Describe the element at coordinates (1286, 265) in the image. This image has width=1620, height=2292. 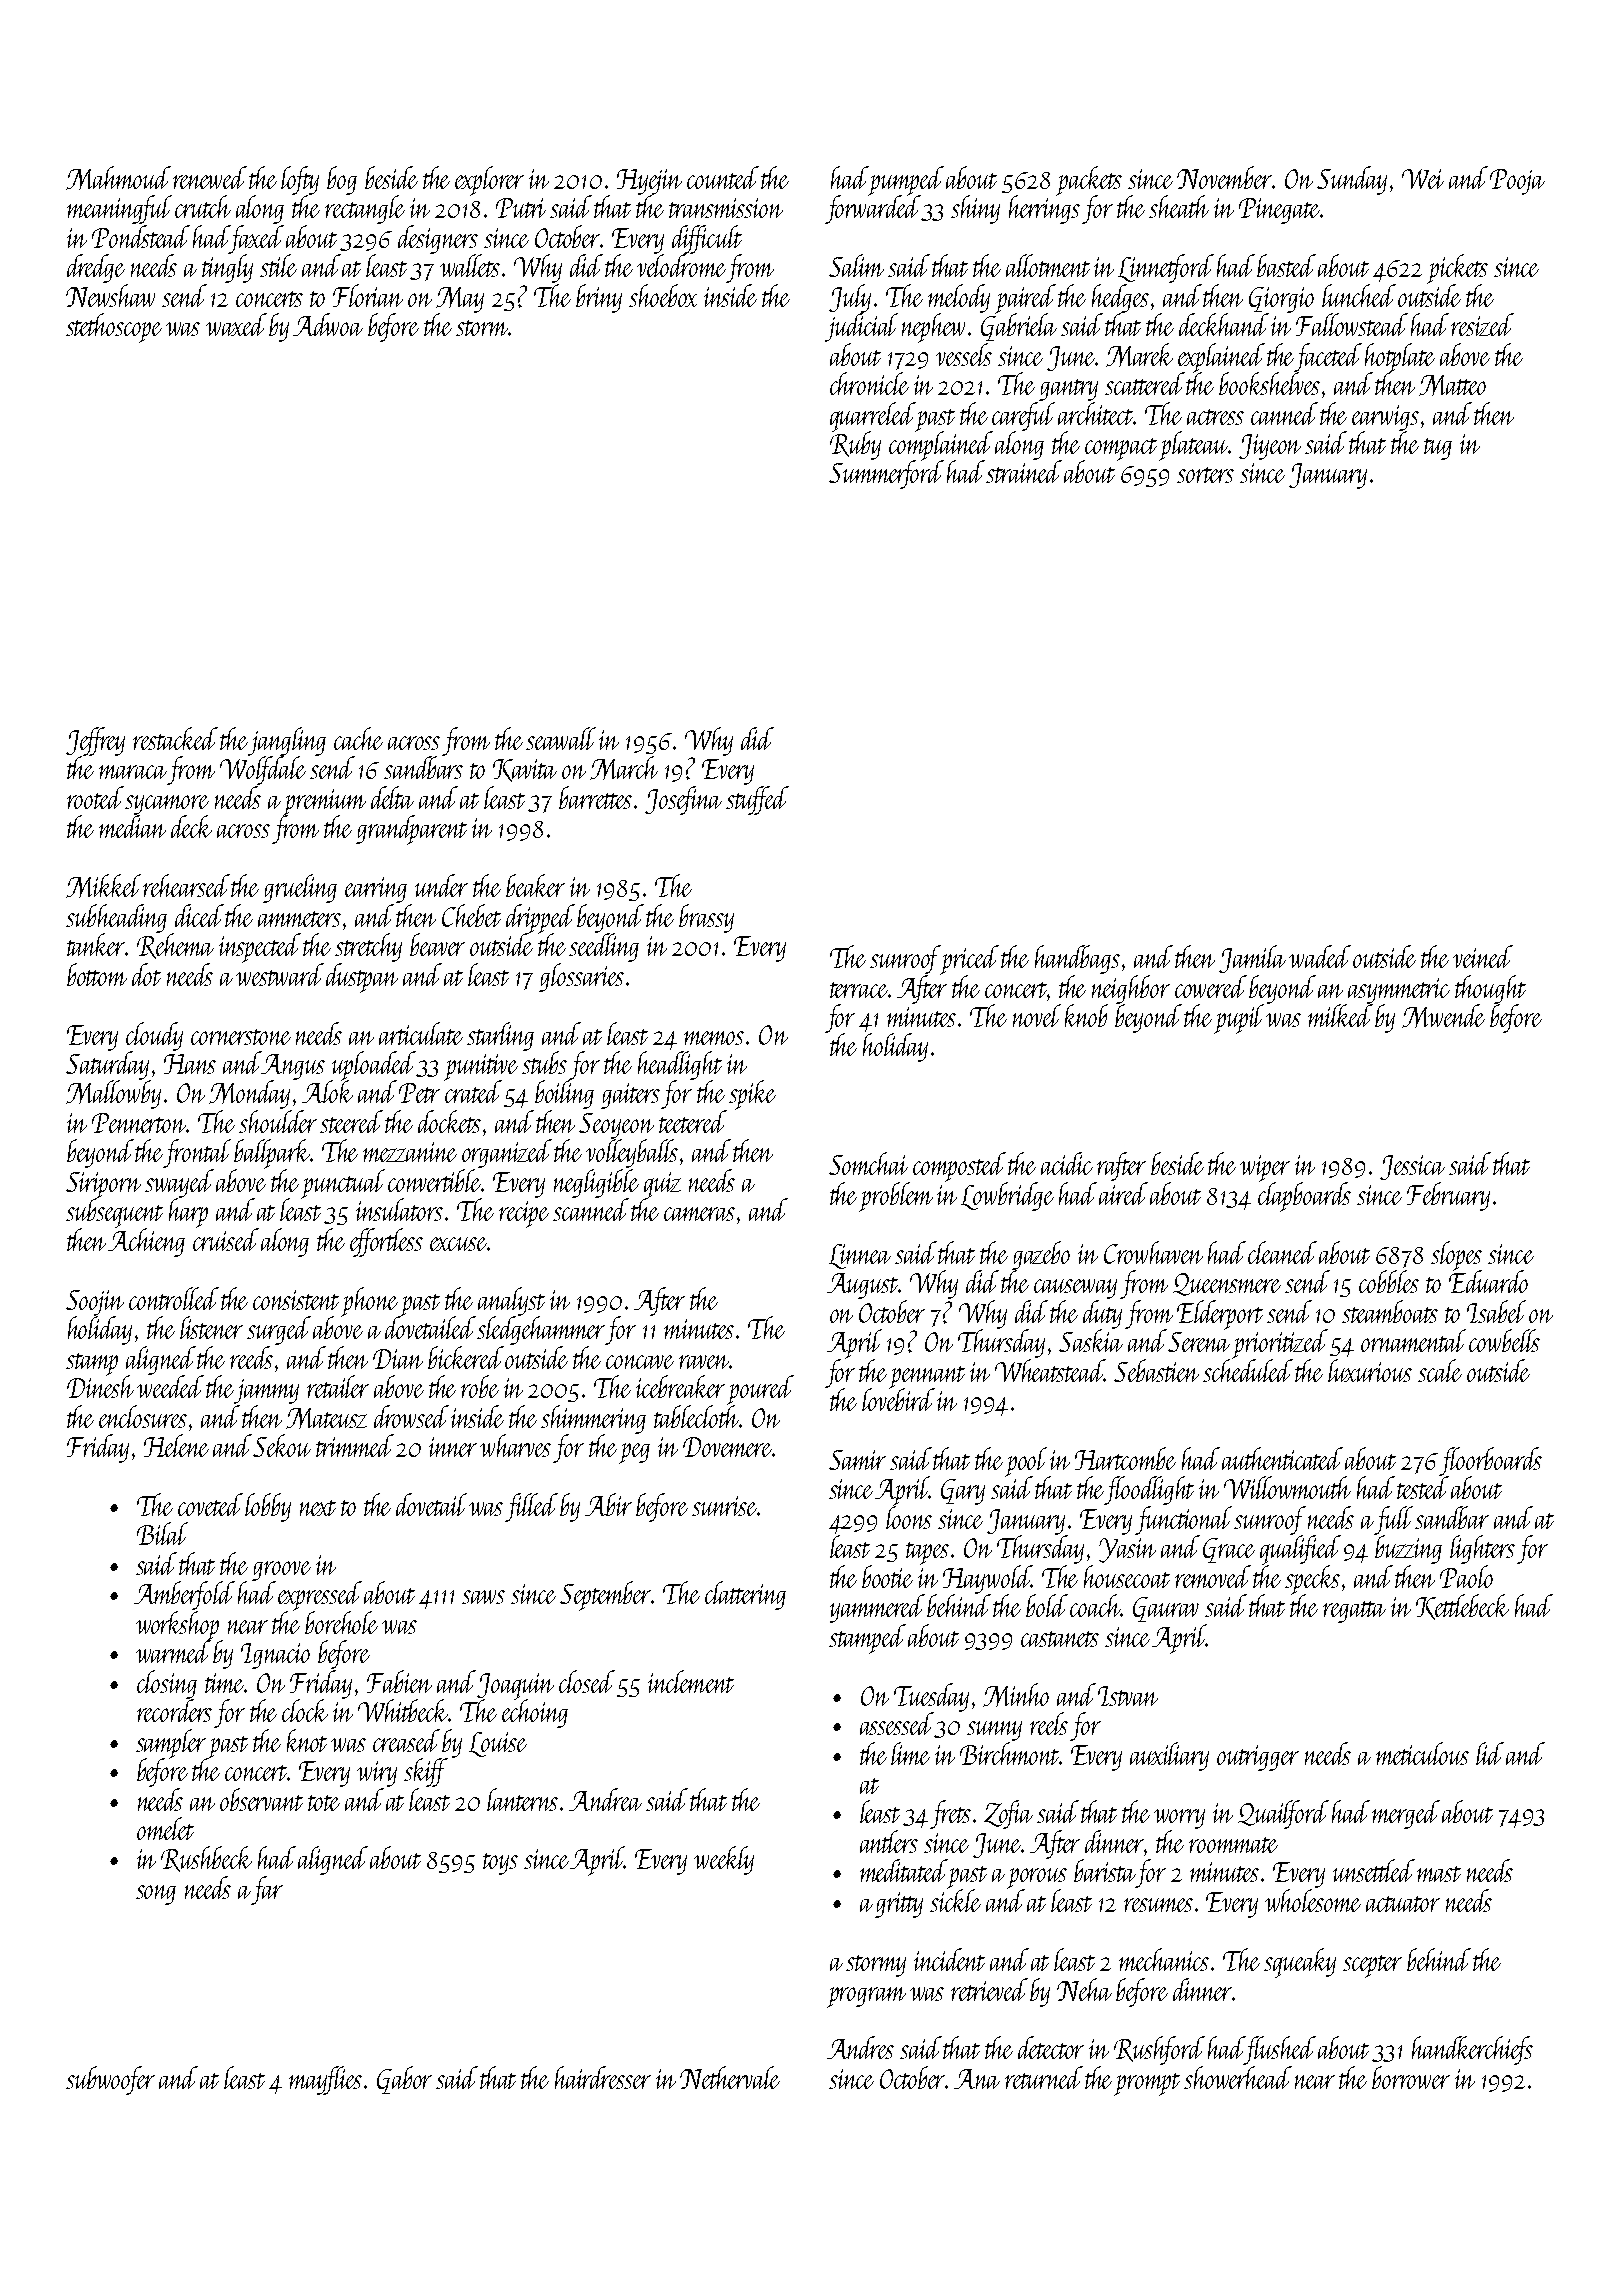
I see `basted` at that location.
